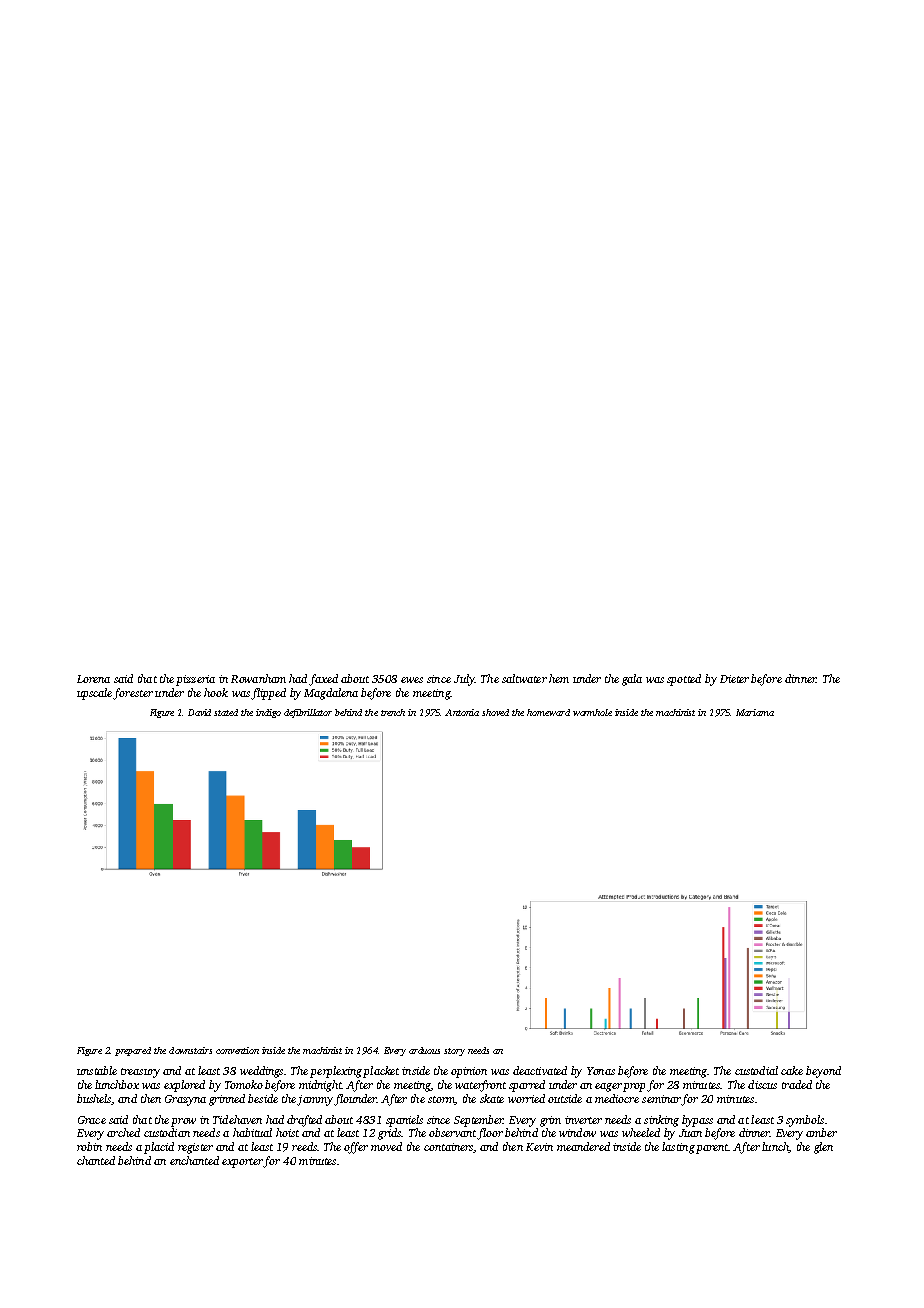 This screenshot has height=1308, width=924. Describe the element at coordinates (755, 712) in the screenshot. I see `Mariama` at that location.
